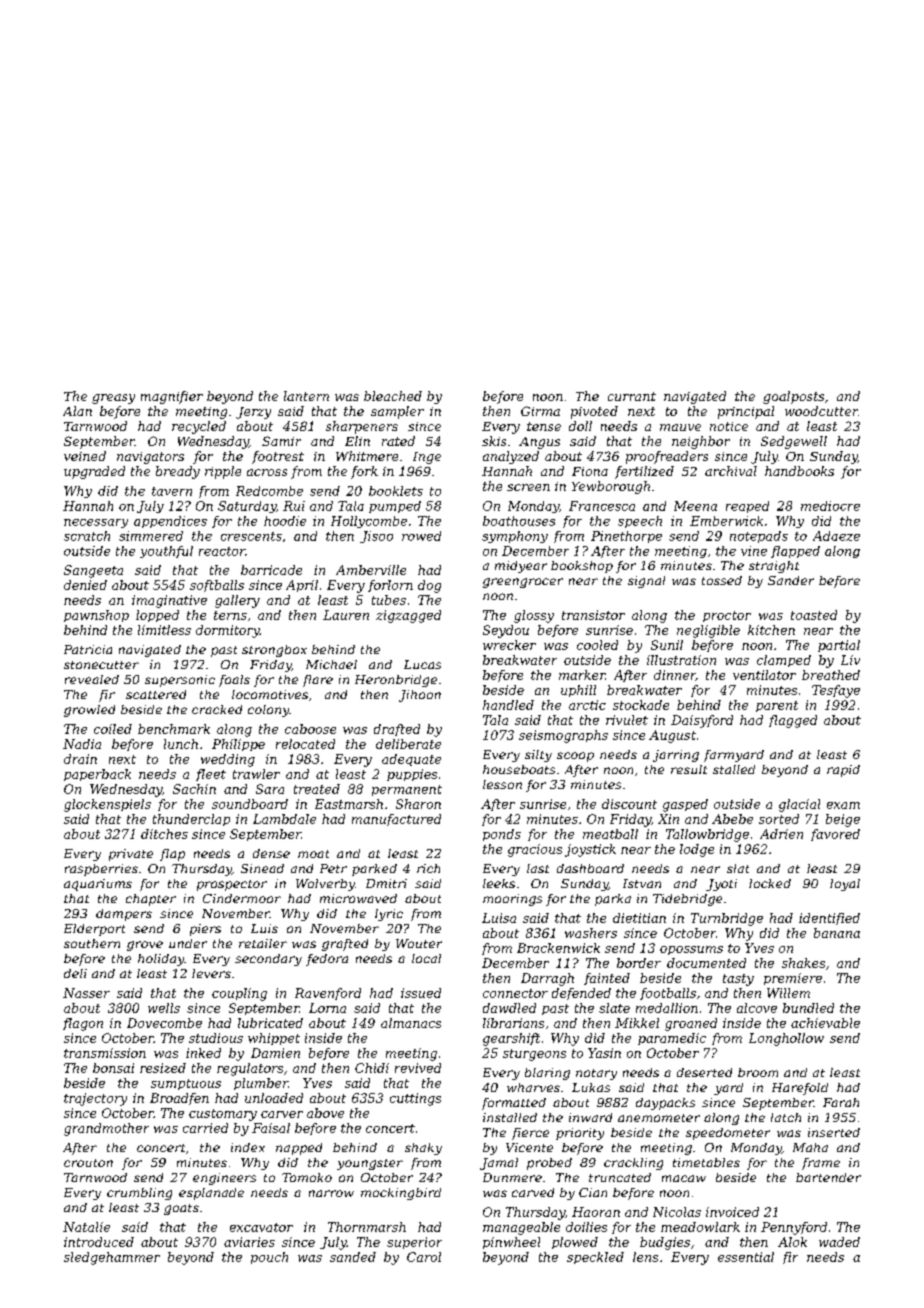 Image resolution: width=924 pixels, height=1308 pixels. What do you see at coordinates (96, 616) in the screenshot?
I see `pawnshop` at bounding box center [96, 616].
